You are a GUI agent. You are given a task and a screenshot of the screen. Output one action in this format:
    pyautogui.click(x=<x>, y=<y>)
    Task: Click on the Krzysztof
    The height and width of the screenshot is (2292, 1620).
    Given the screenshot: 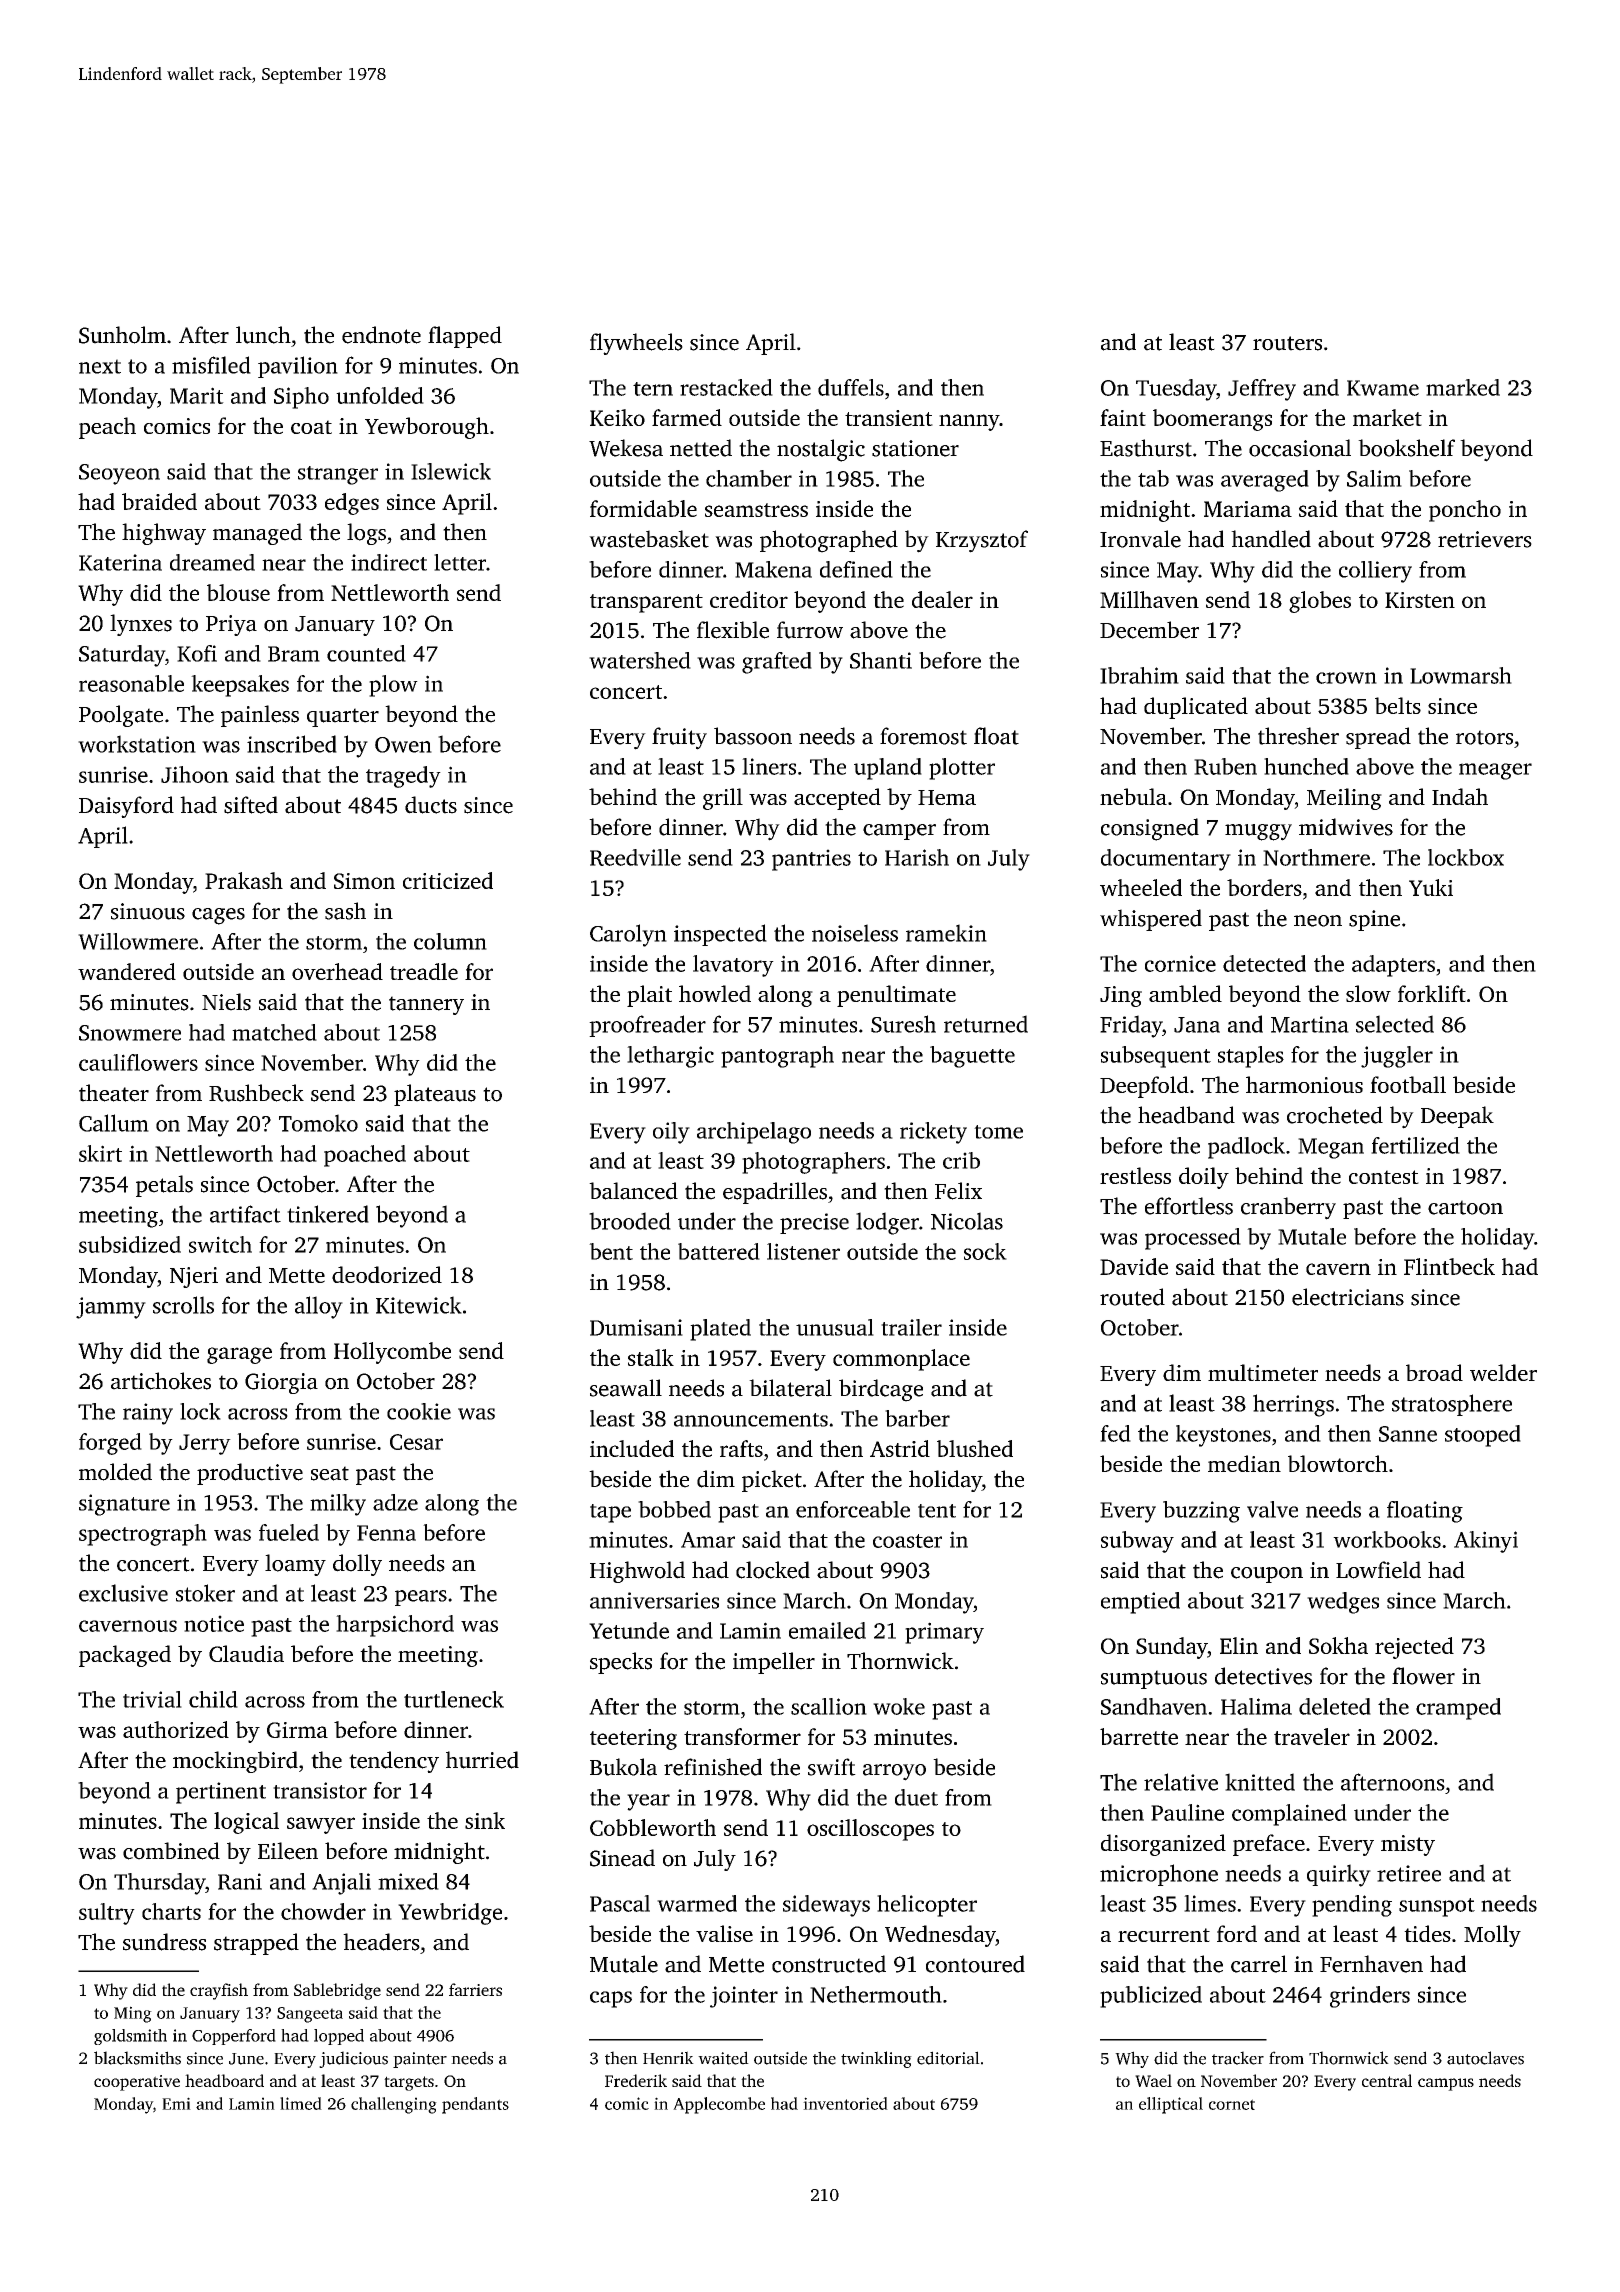 What is the action you would take?
    pyautogui.click(x=982, y=541)
